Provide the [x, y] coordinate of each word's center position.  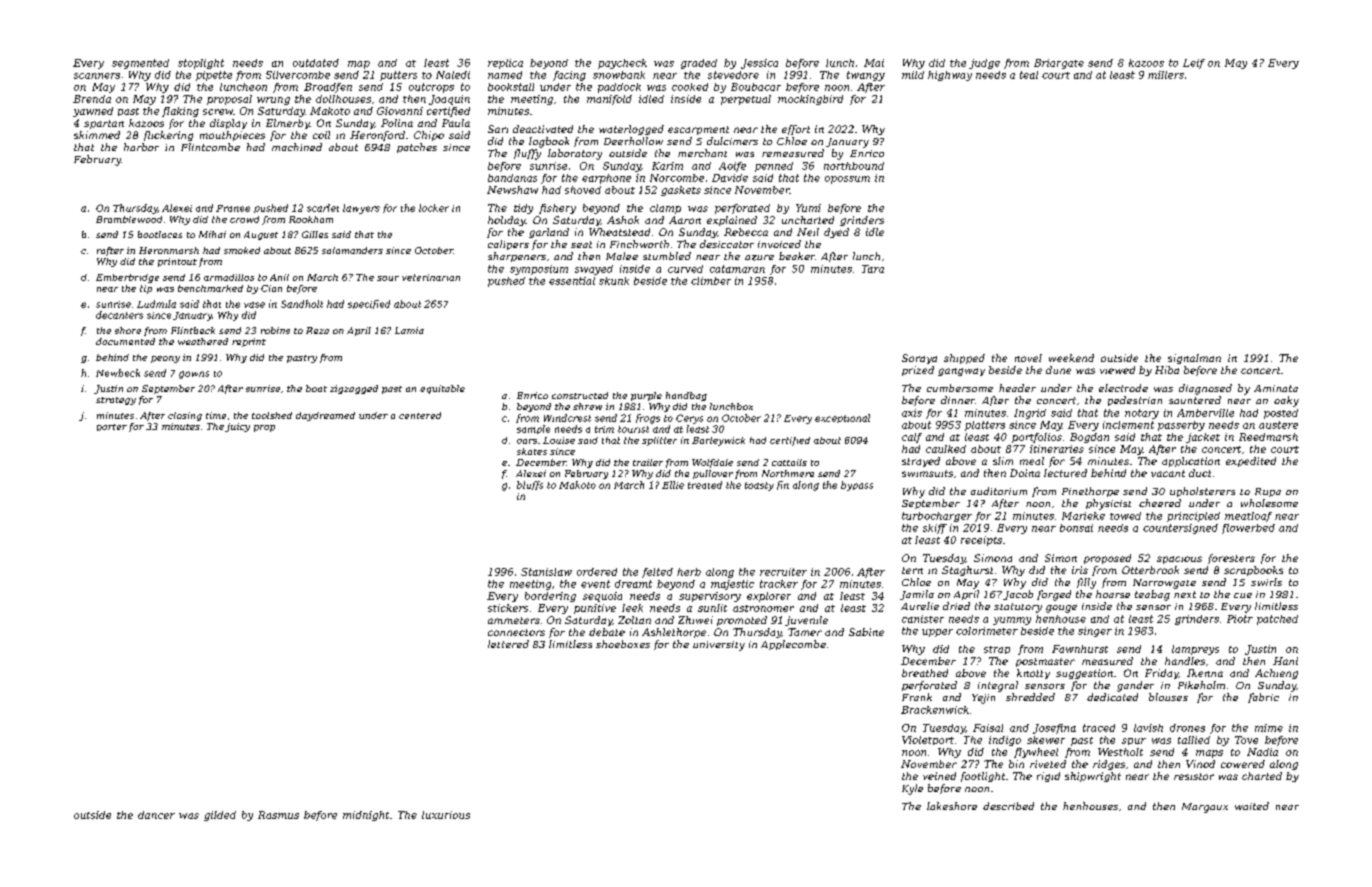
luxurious [446, 815]
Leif [1194, 64]
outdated [316, 63]
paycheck [622, 64]
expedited [1251, 462]
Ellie [673, 485]
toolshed [272, 415]
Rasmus [278, 815]
